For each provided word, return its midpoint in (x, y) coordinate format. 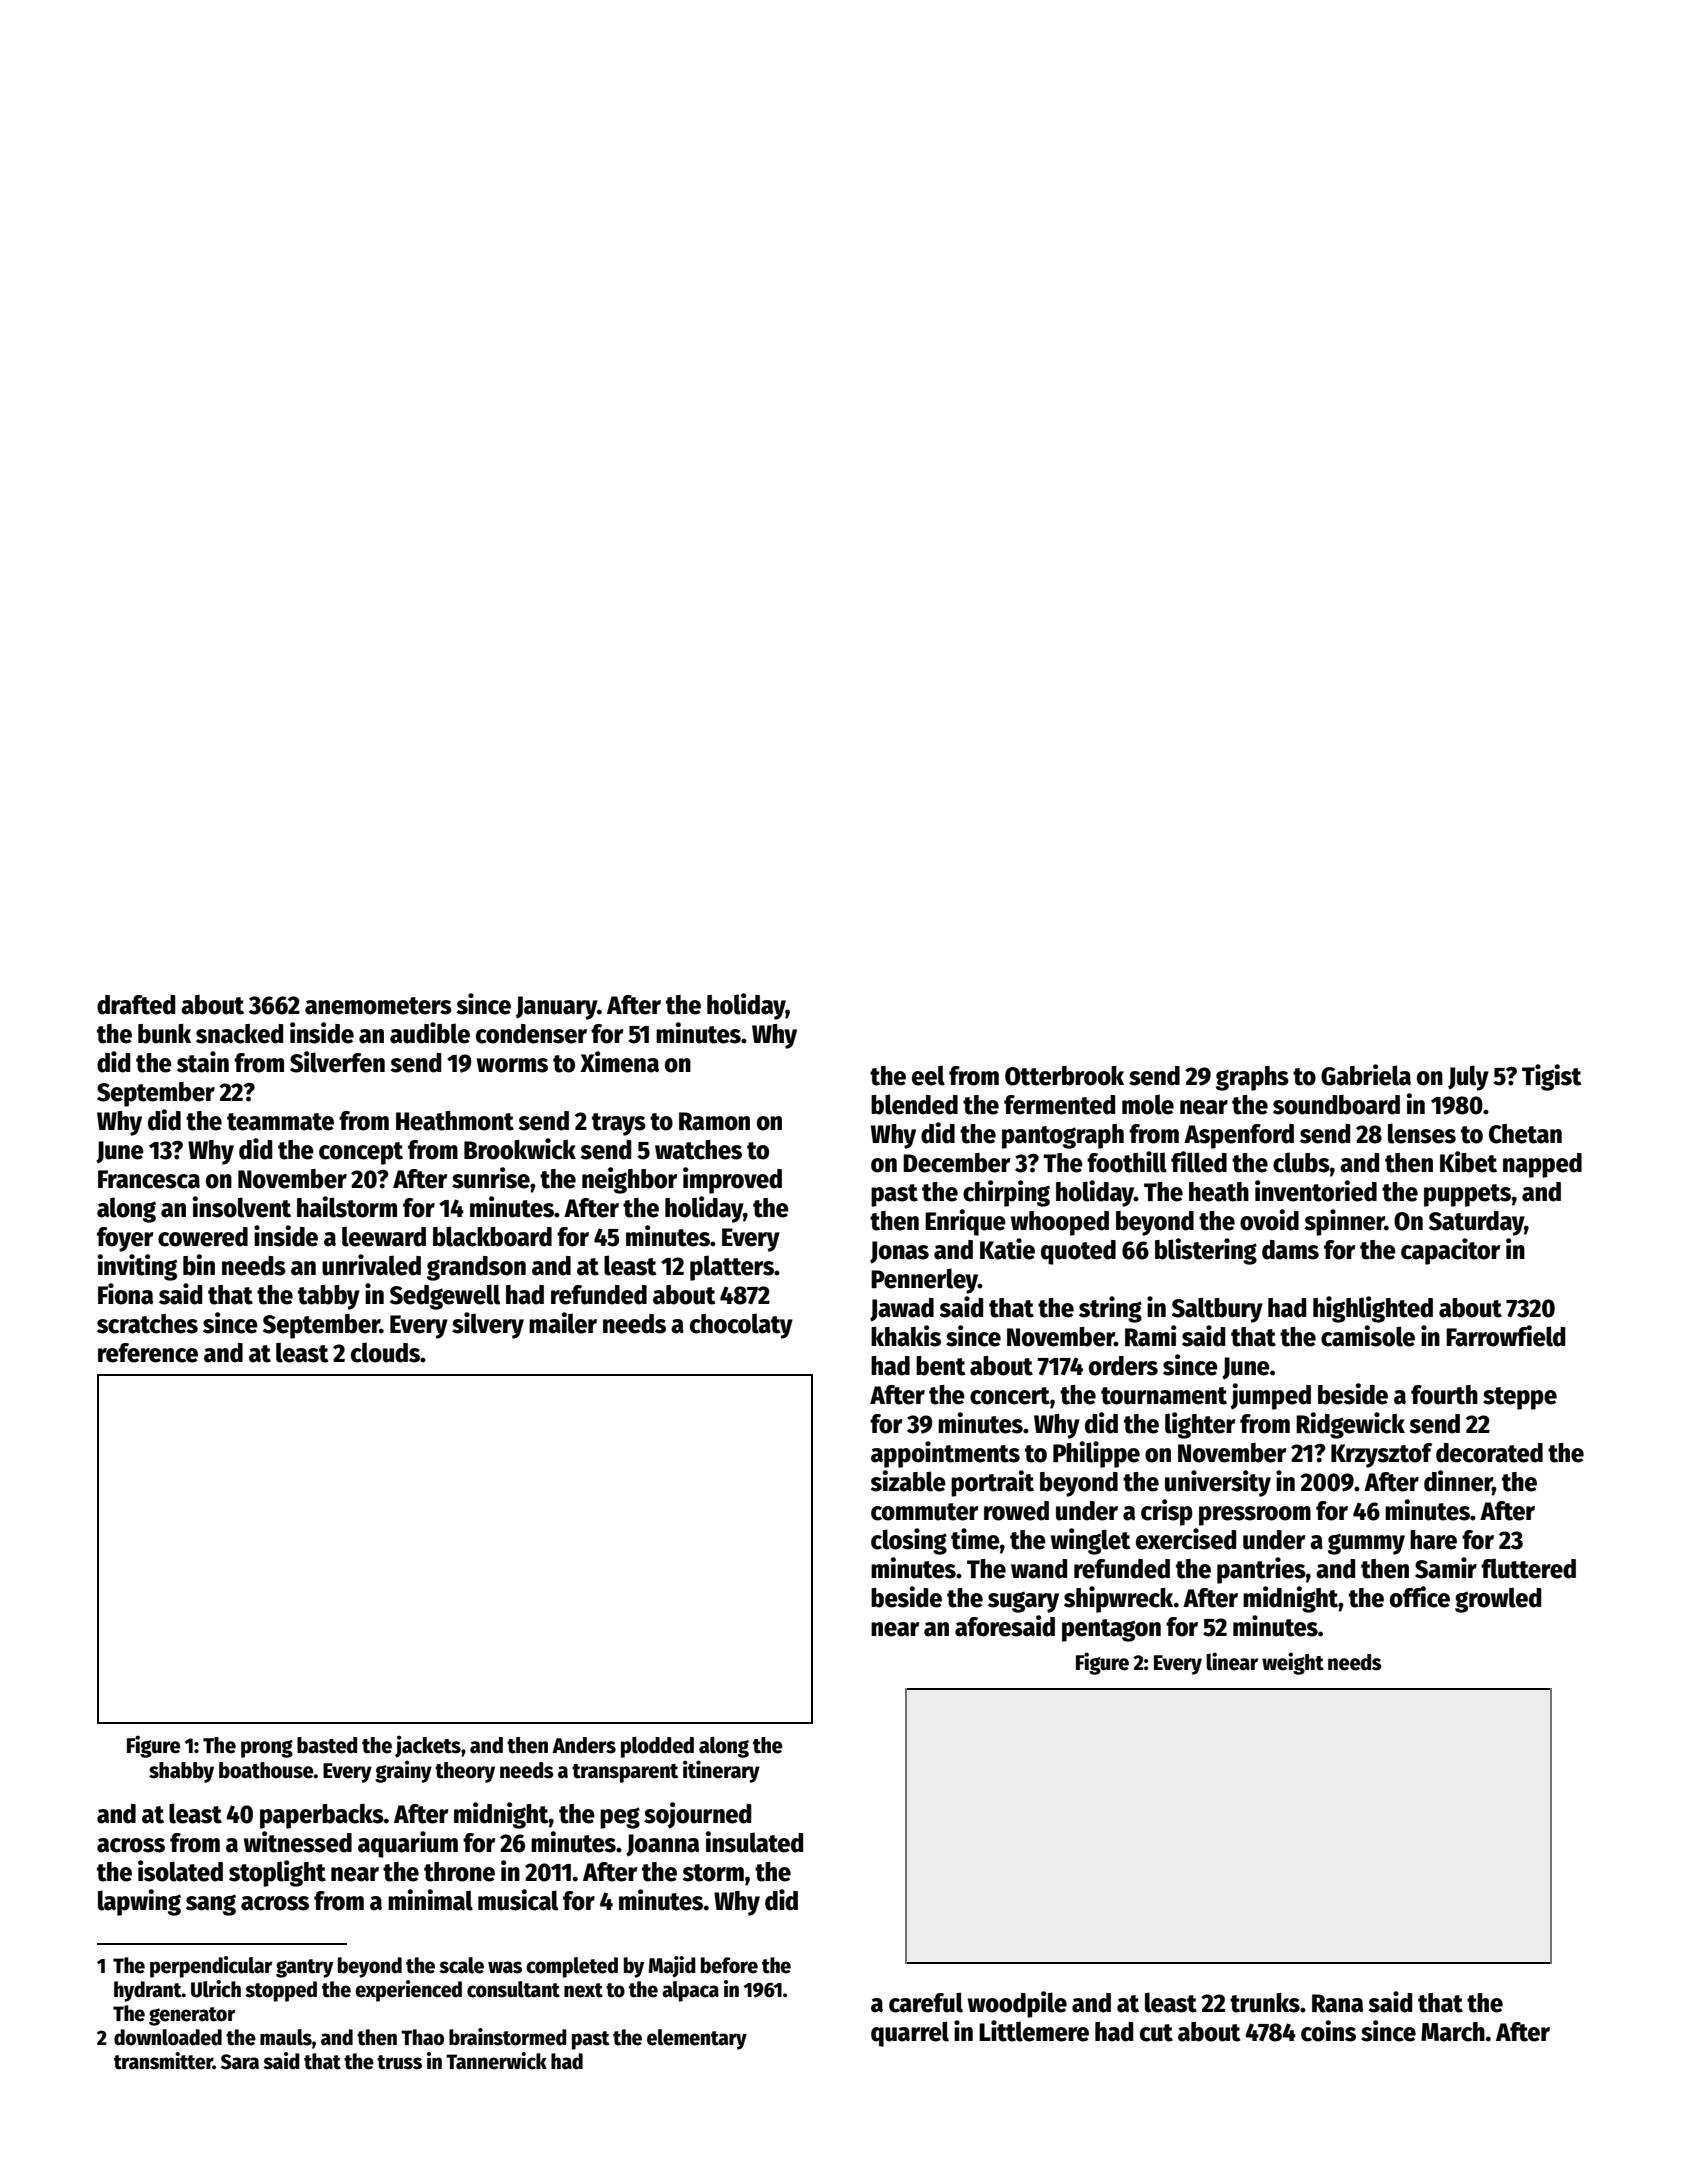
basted (327, 1745)
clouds (385, 1352)
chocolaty (741, 1326)
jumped (1270, 1396)
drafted (136, 1005)
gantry (304, 1968)
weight (1293, 1663)
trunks (1265, 2003)
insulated (754, 1842)
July (1468, 1078)
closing (909, 1541)
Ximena (619, 1062)
